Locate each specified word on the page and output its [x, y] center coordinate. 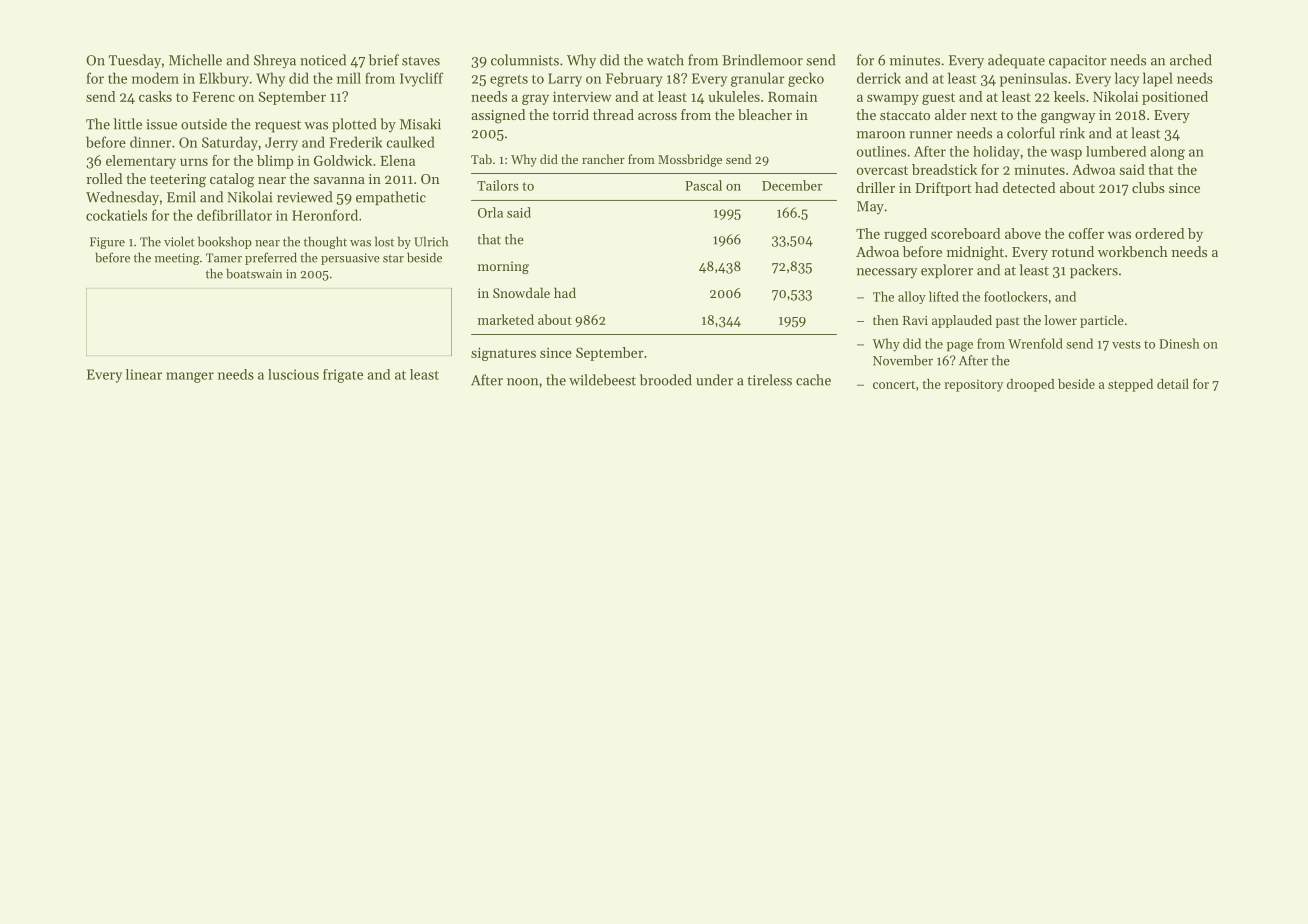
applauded [962, 321]
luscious [293, 374]
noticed [323, 60]
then [886, 320]
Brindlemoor [762, 60]
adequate [1016, 61]
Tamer [224, 258]
